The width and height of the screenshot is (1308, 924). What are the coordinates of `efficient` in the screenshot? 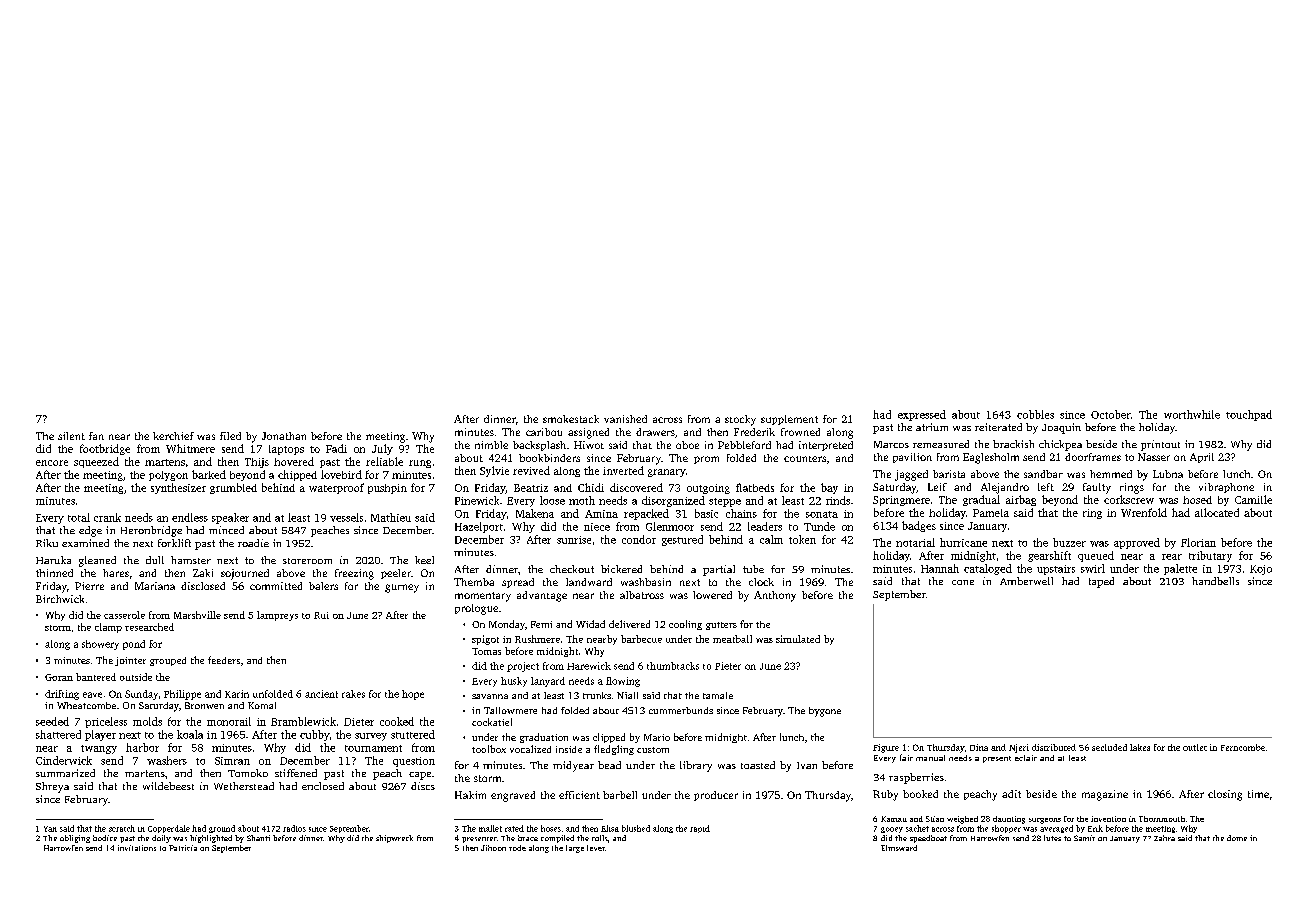 It's located at (579, 795).
